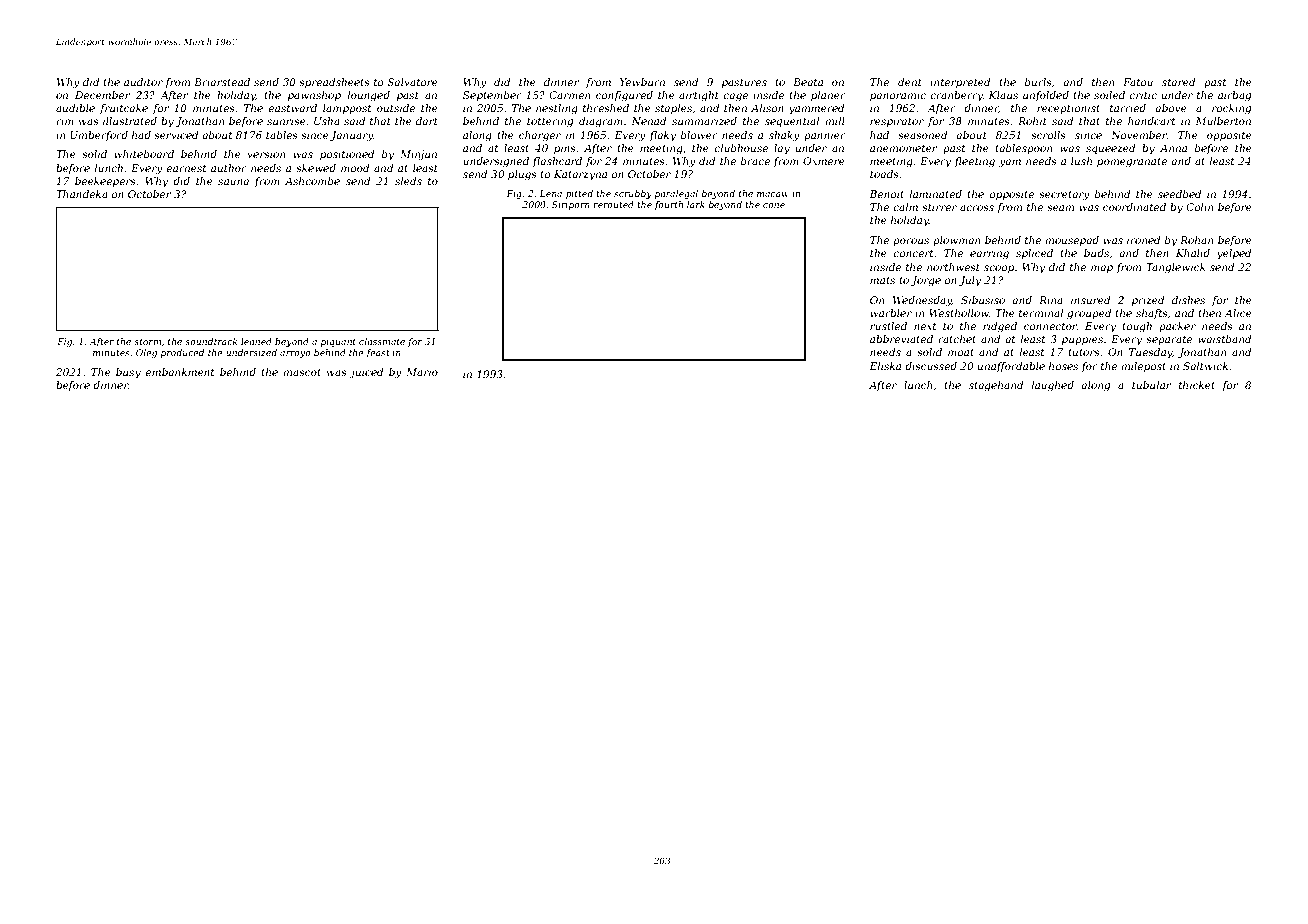 The width and height of the screenshot is (1308, 924). What do you see at coordinates (1072, 241) in the screenshot?
I see `mousepad` at bounding box center [1072, 241].
